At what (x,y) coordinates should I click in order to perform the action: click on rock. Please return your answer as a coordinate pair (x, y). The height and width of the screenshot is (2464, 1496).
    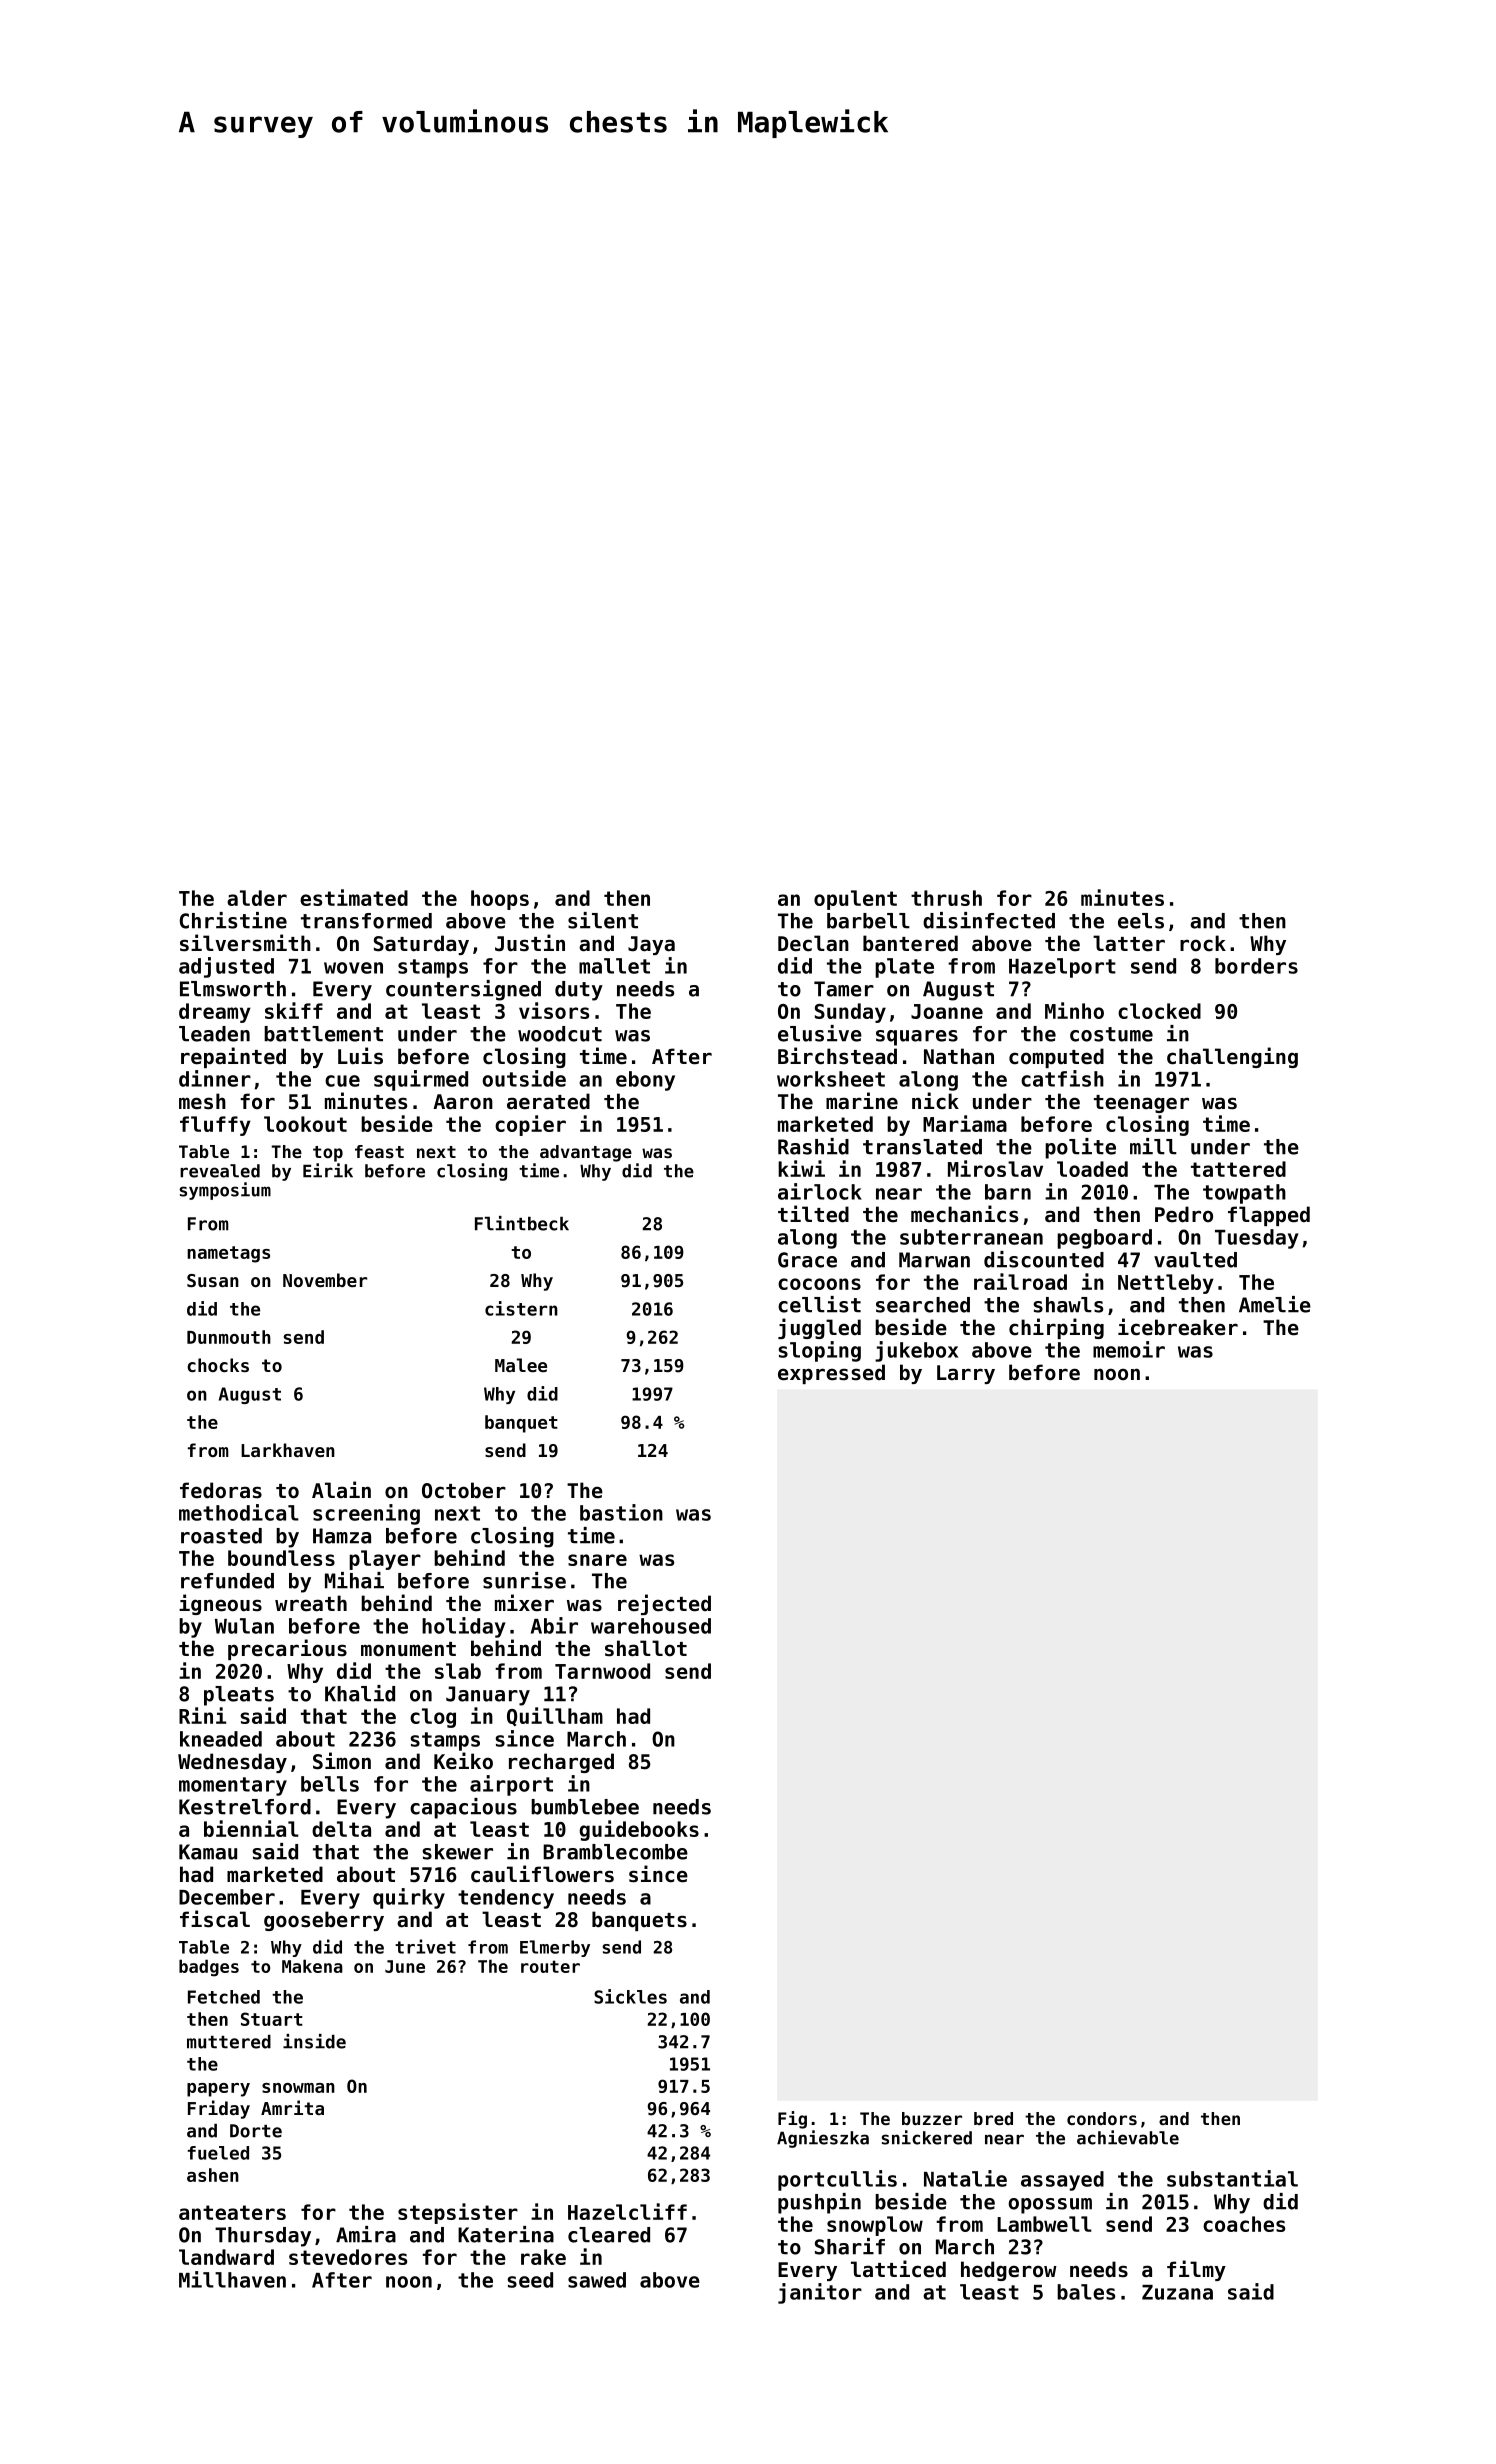
    Looking at the image, I should click on (1203, 943).
